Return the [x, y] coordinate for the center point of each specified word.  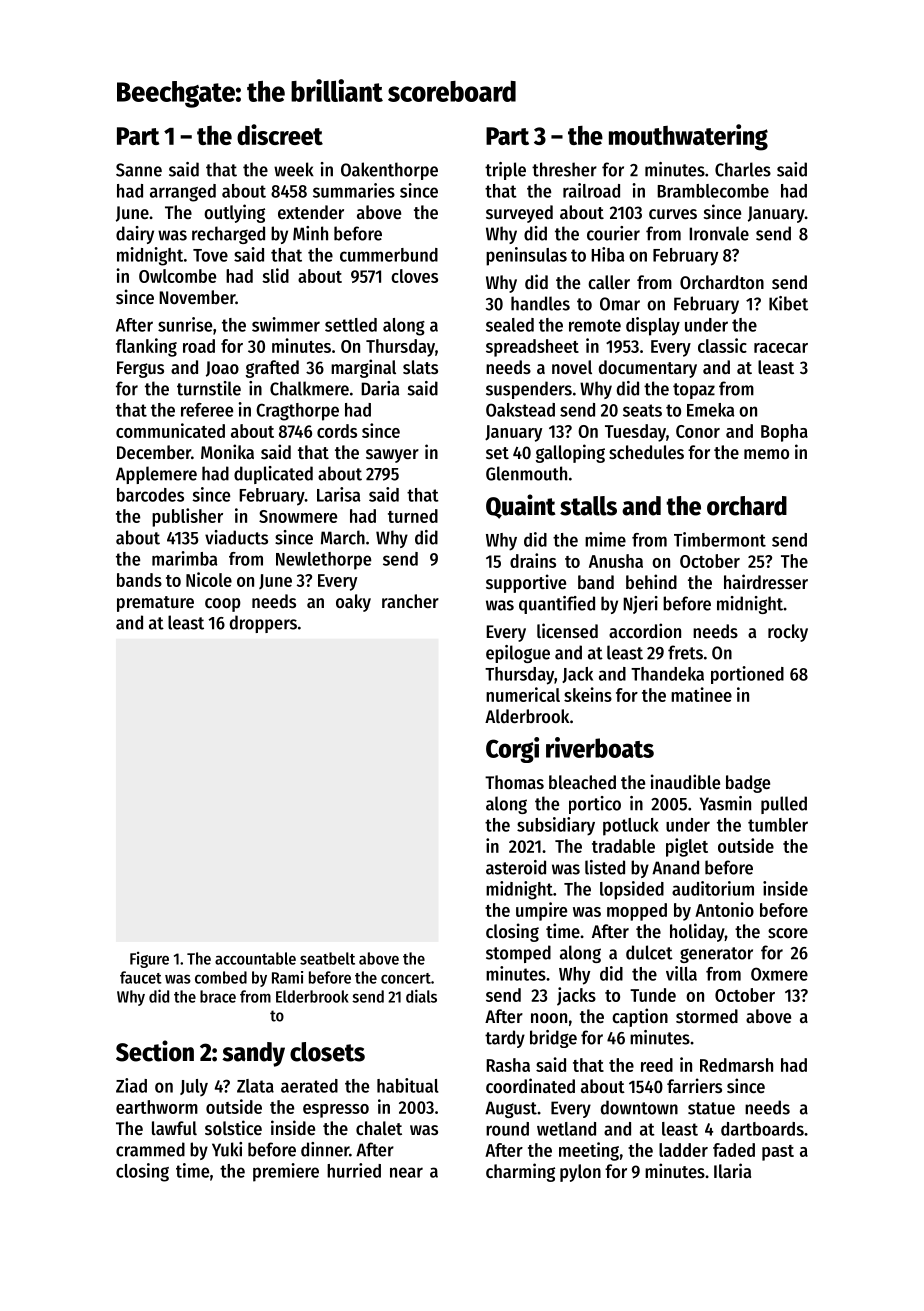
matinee [701, 694]
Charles [743, 169]
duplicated [273, 475]
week [294, 169]
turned [413, 516]
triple [505, 171]
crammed [150, 1149]
